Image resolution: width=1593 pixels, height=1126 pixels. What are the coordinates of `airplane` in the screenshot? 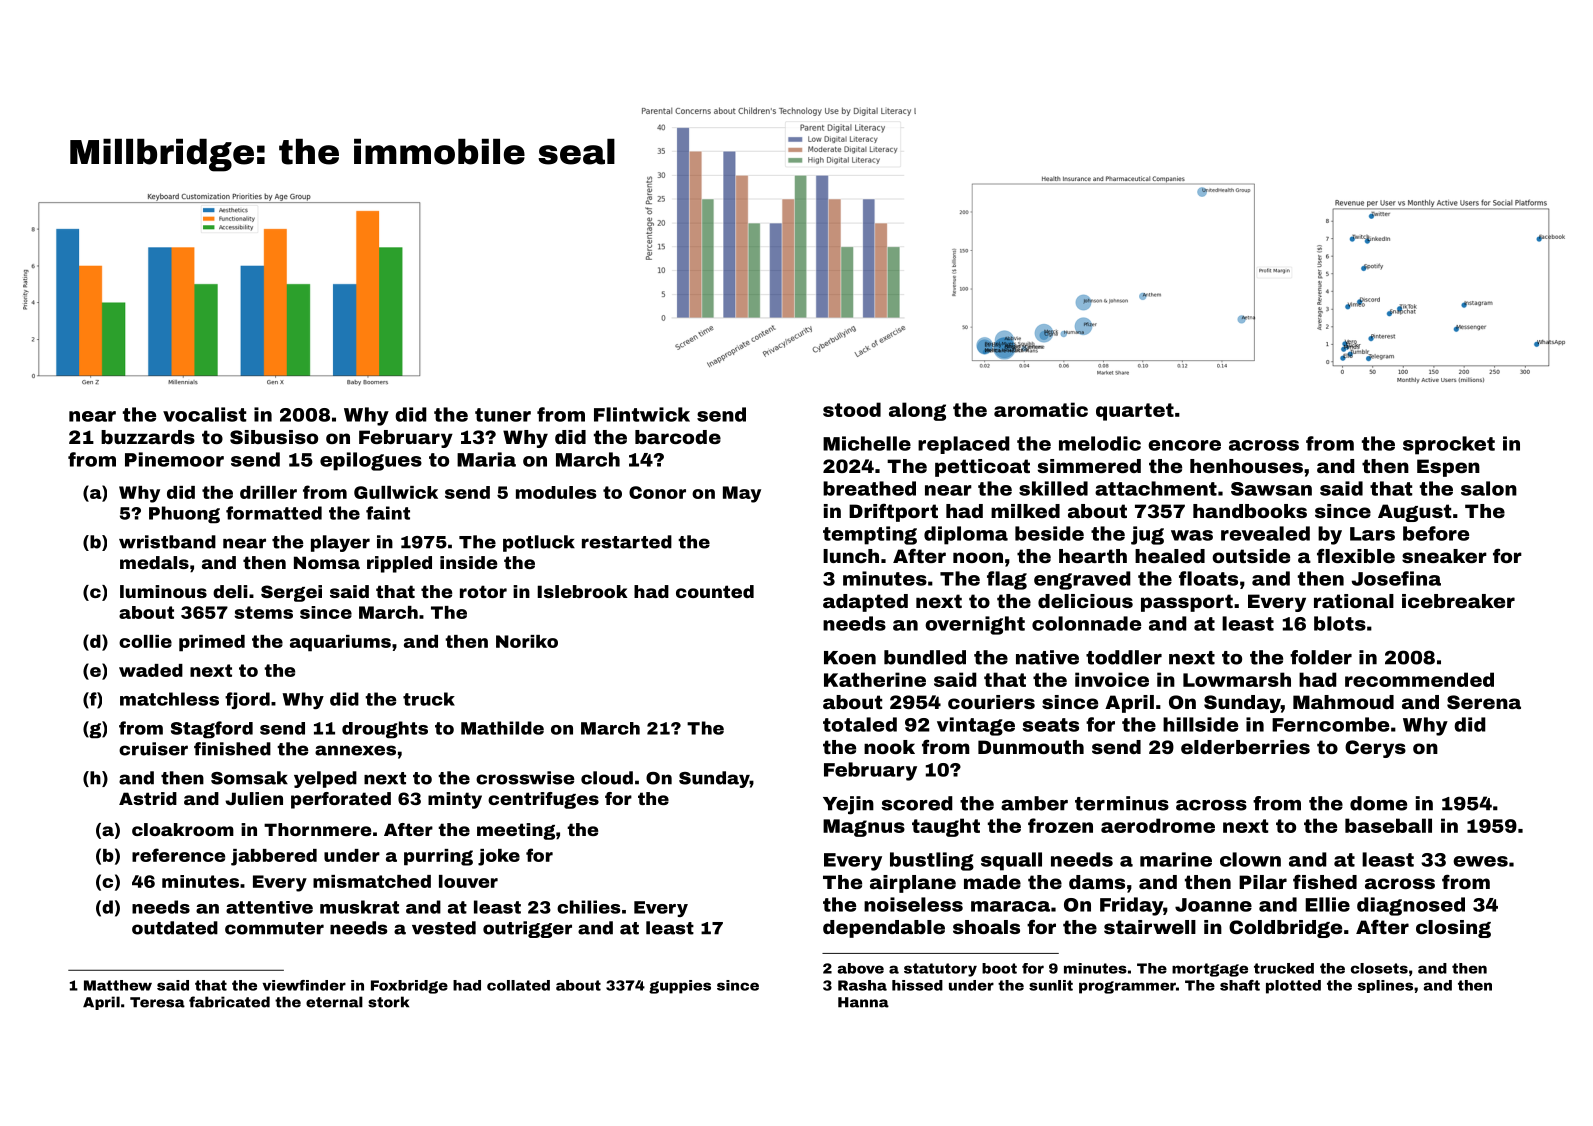 It's located at (913, 884).
